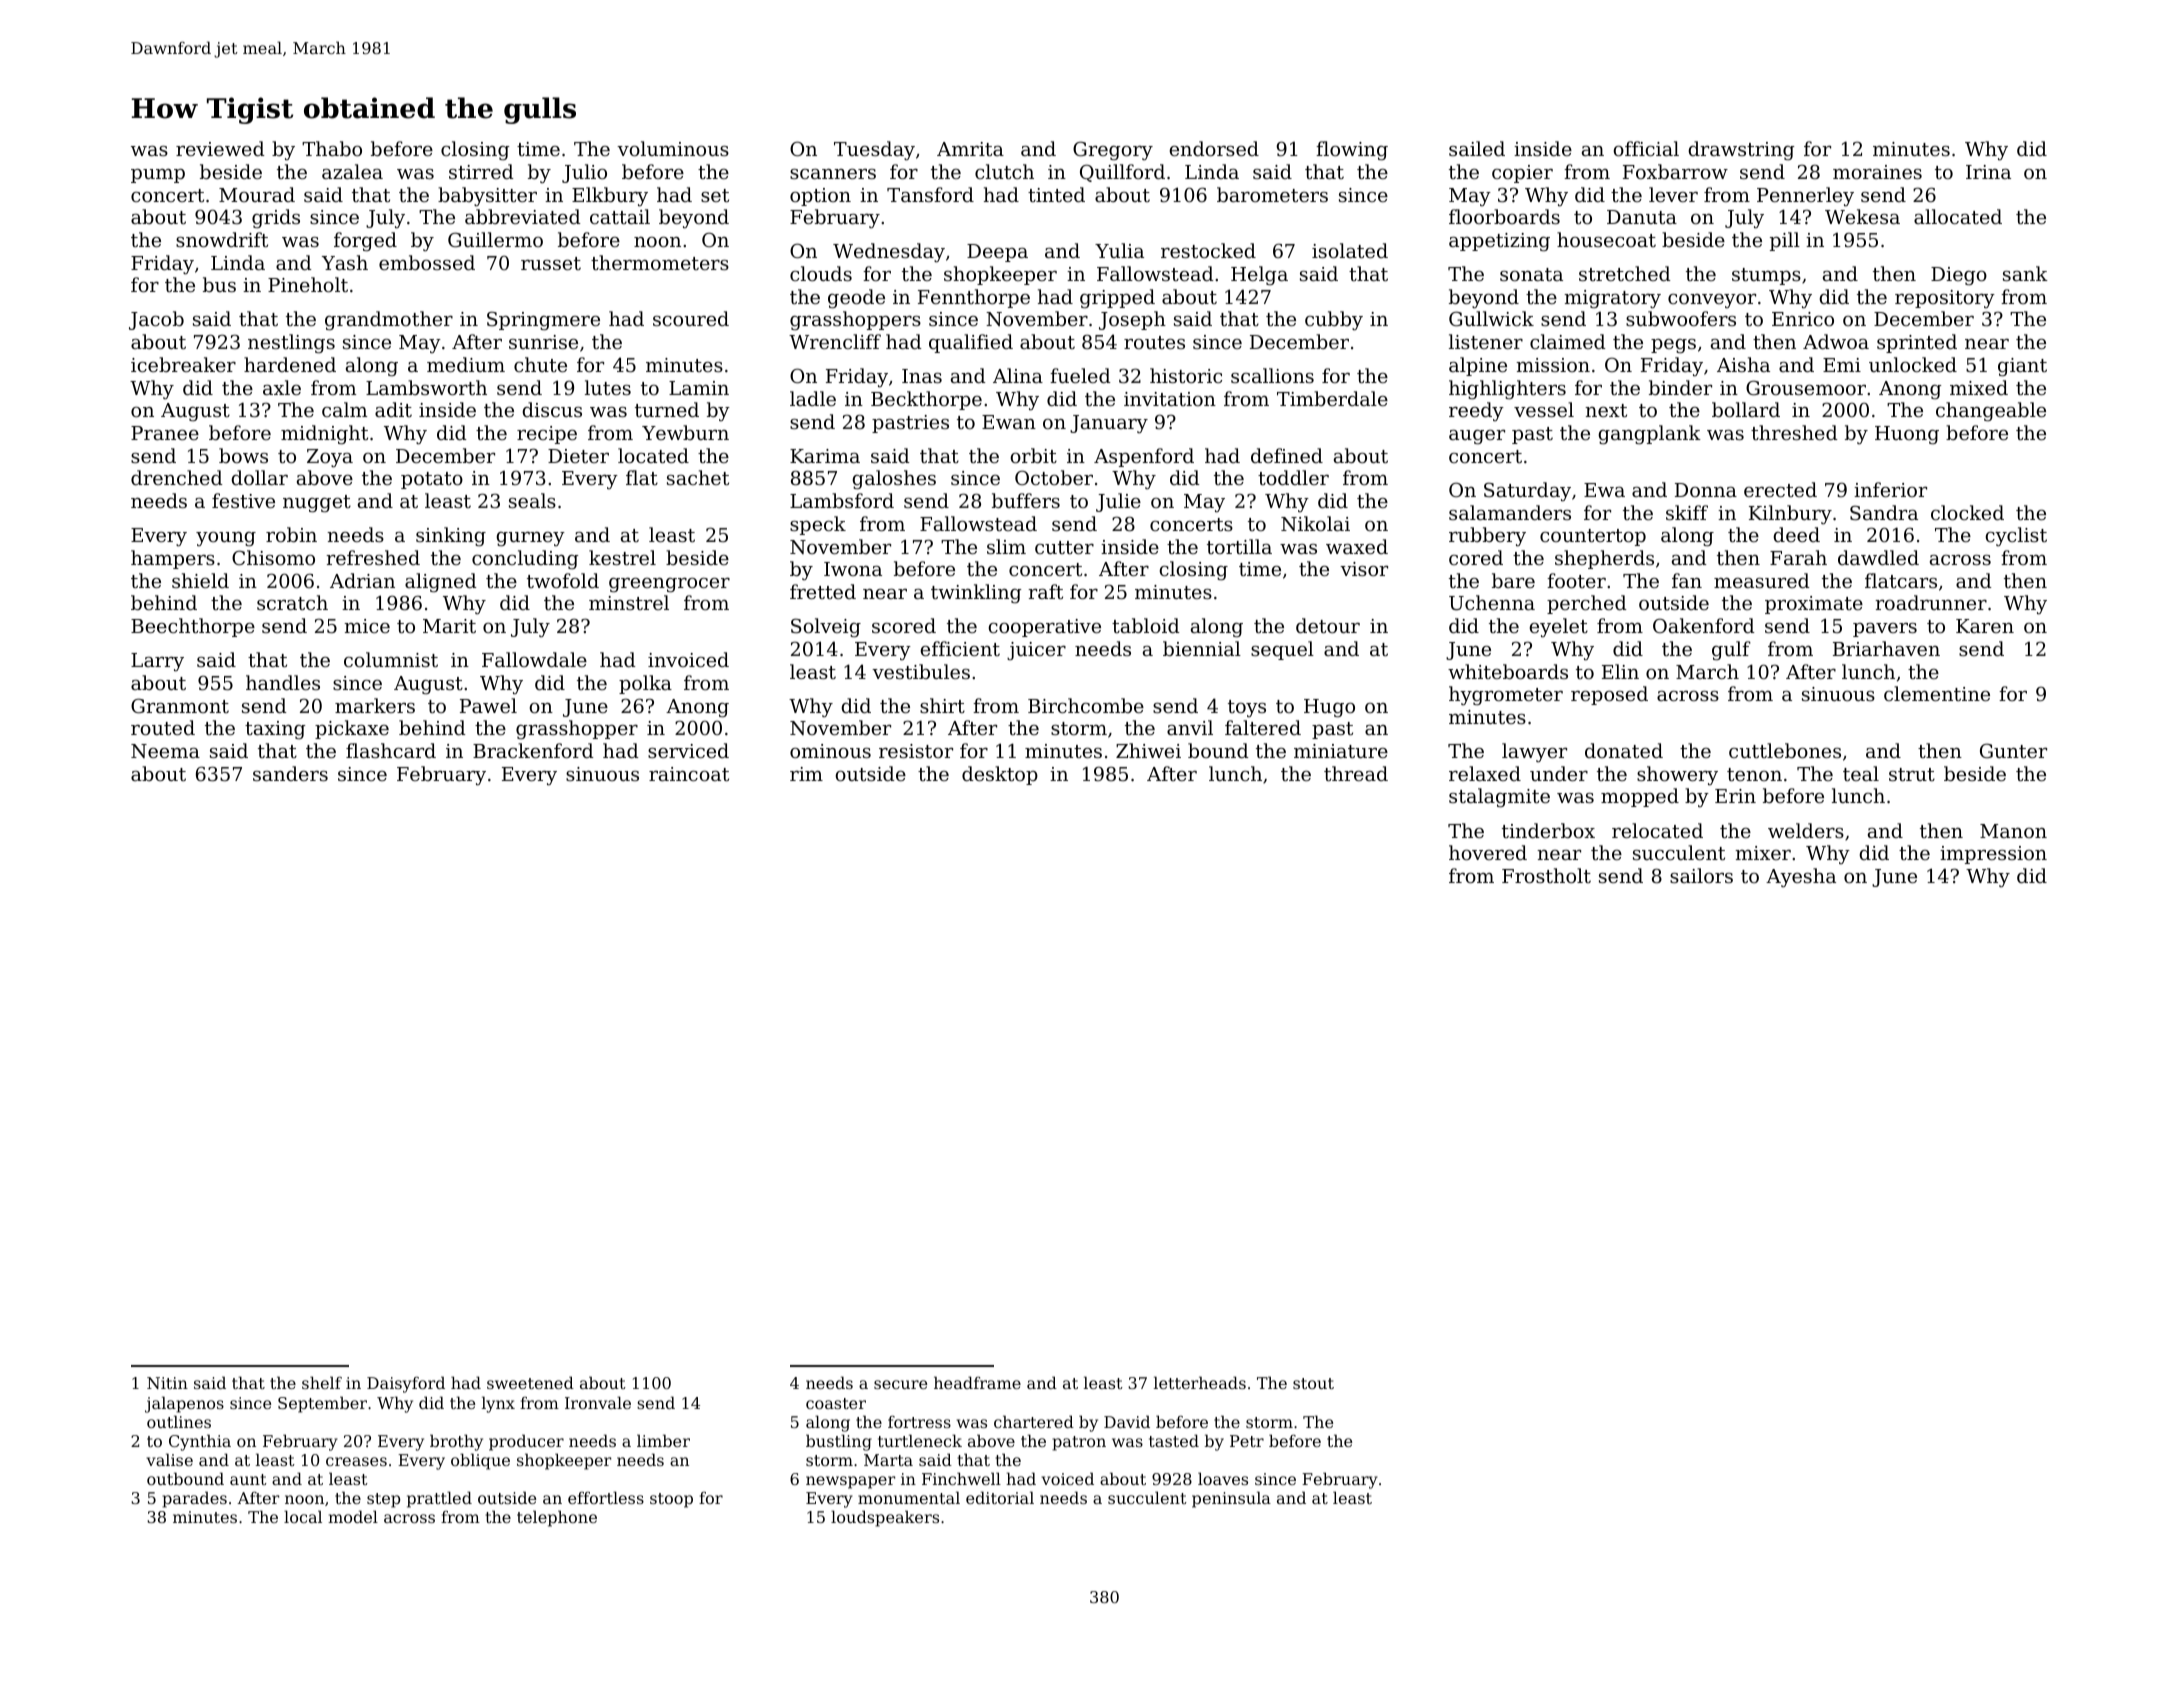  What do you see at coordinates (332, 148) in the image?
I see `Thabo` at bounding box center [332, 148].
